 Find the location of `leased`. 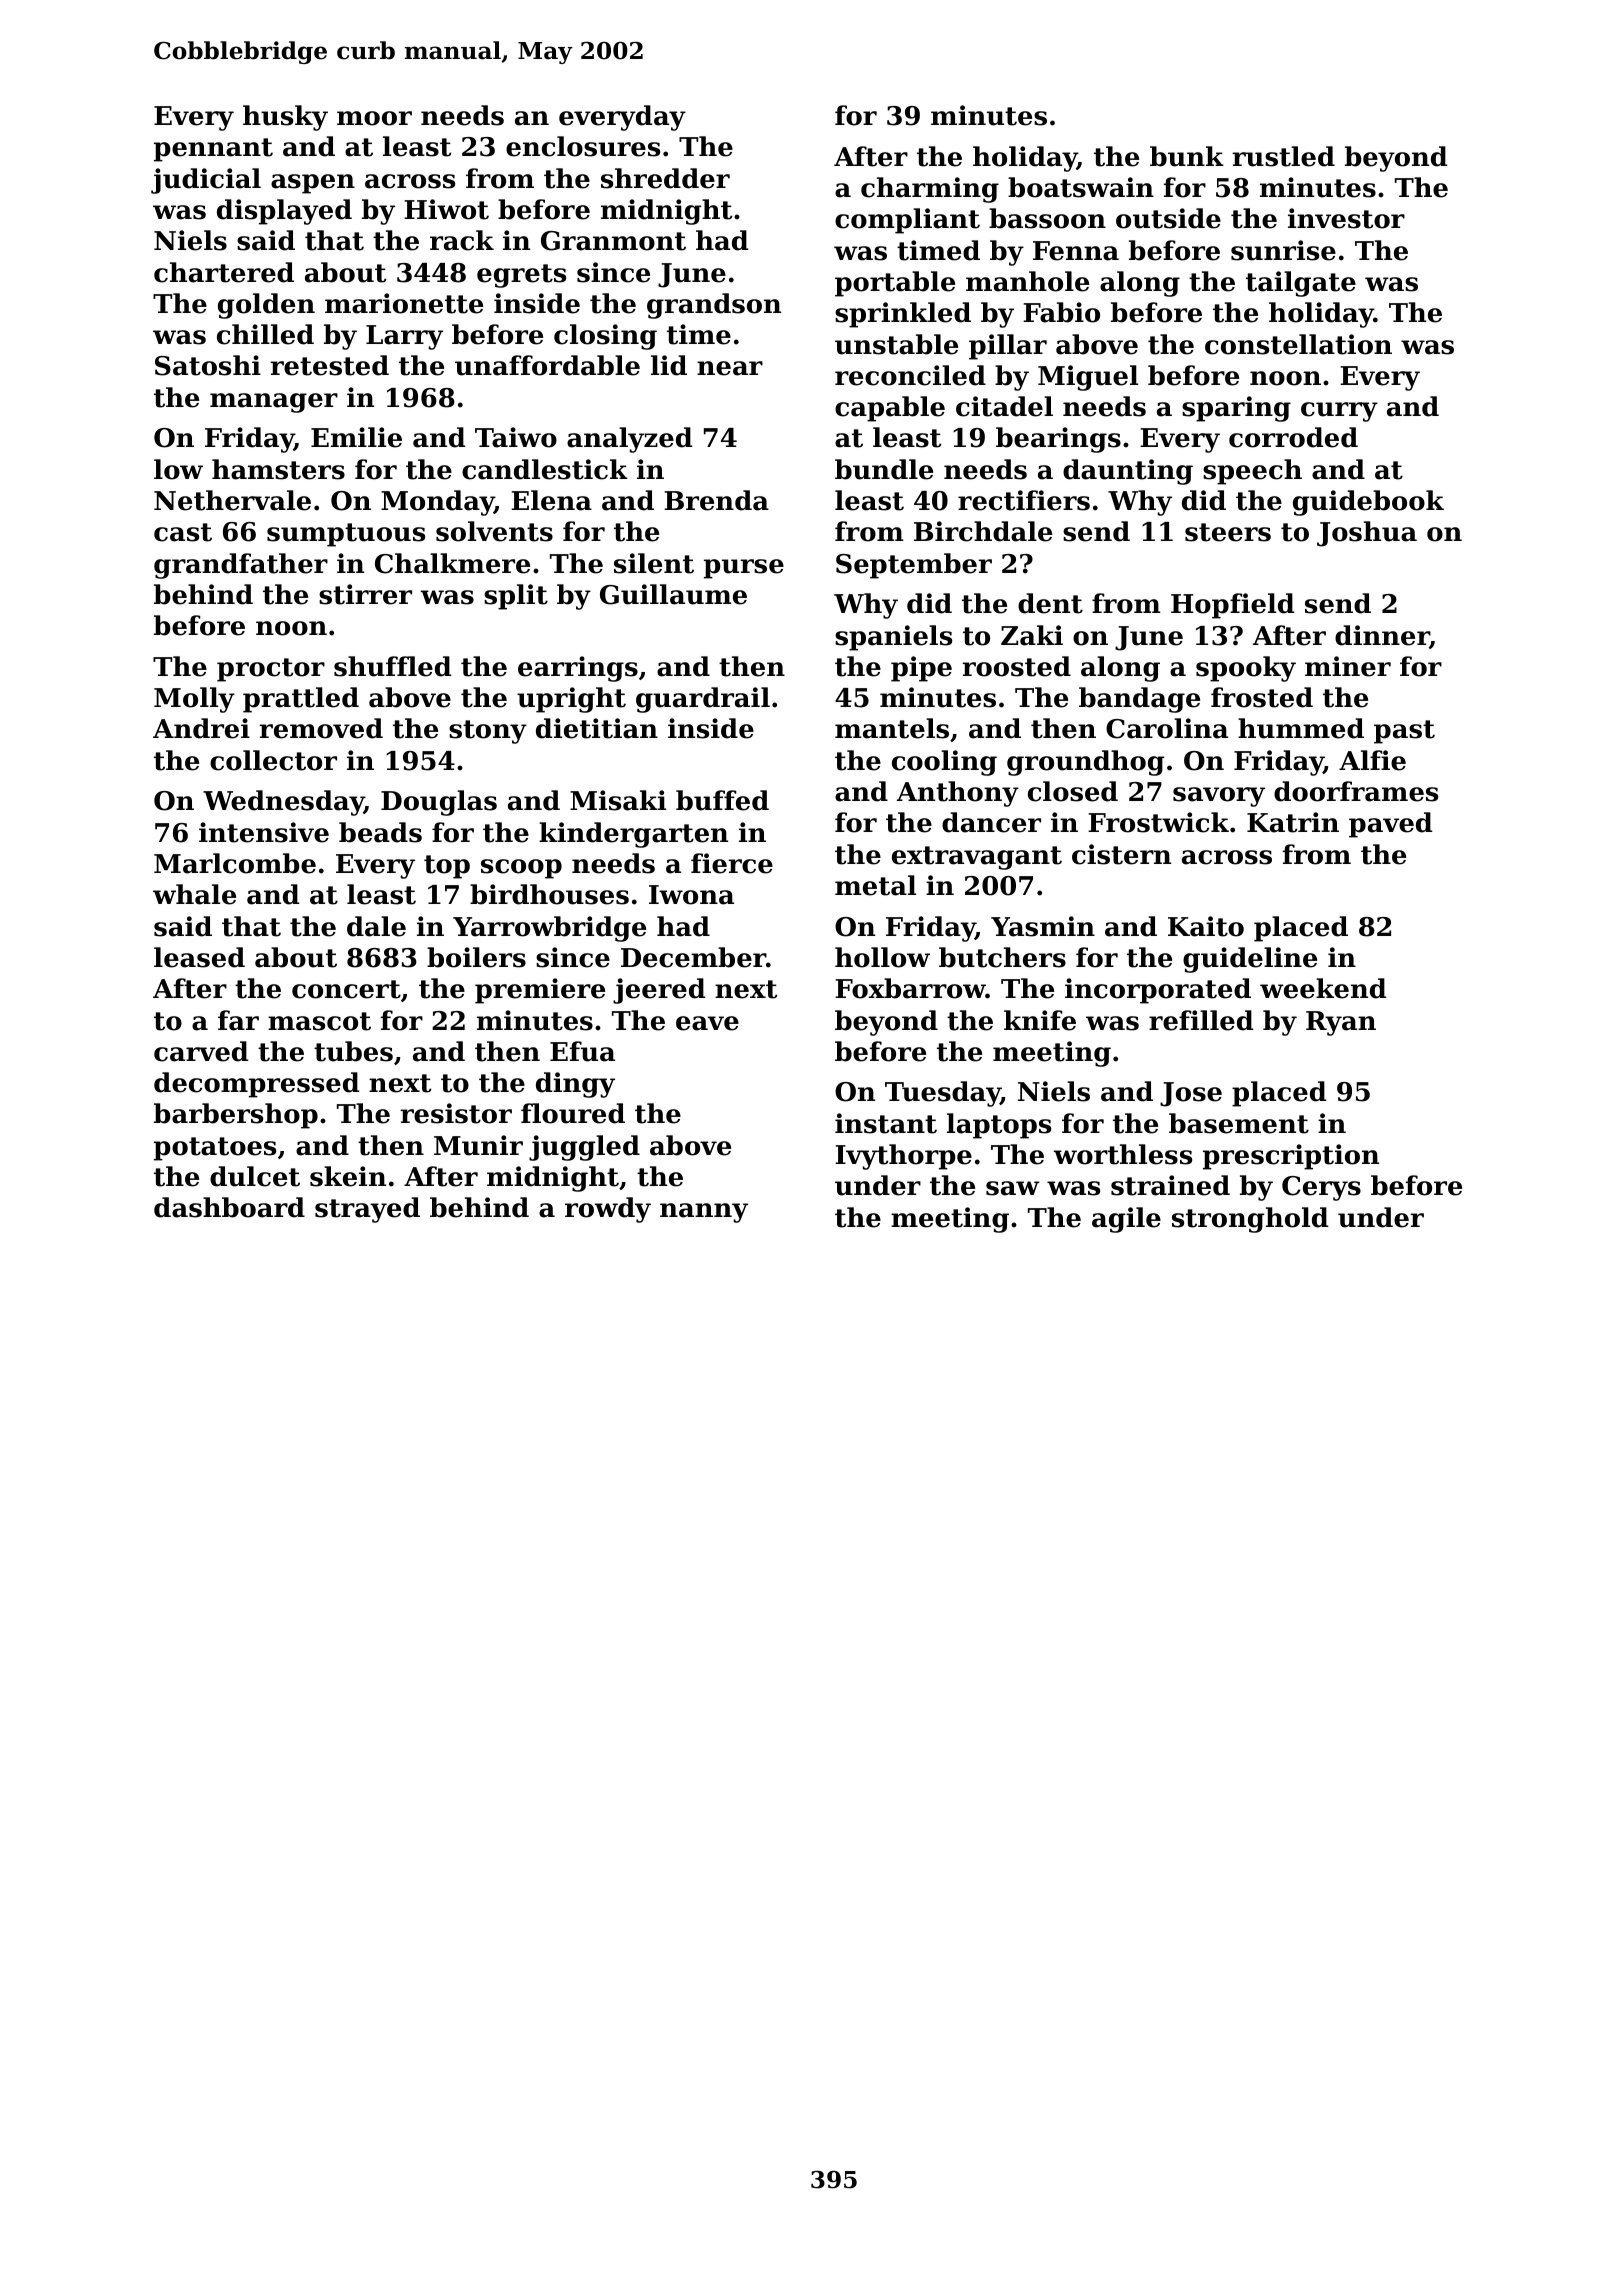

leased is located at coordinates (199, 957).
